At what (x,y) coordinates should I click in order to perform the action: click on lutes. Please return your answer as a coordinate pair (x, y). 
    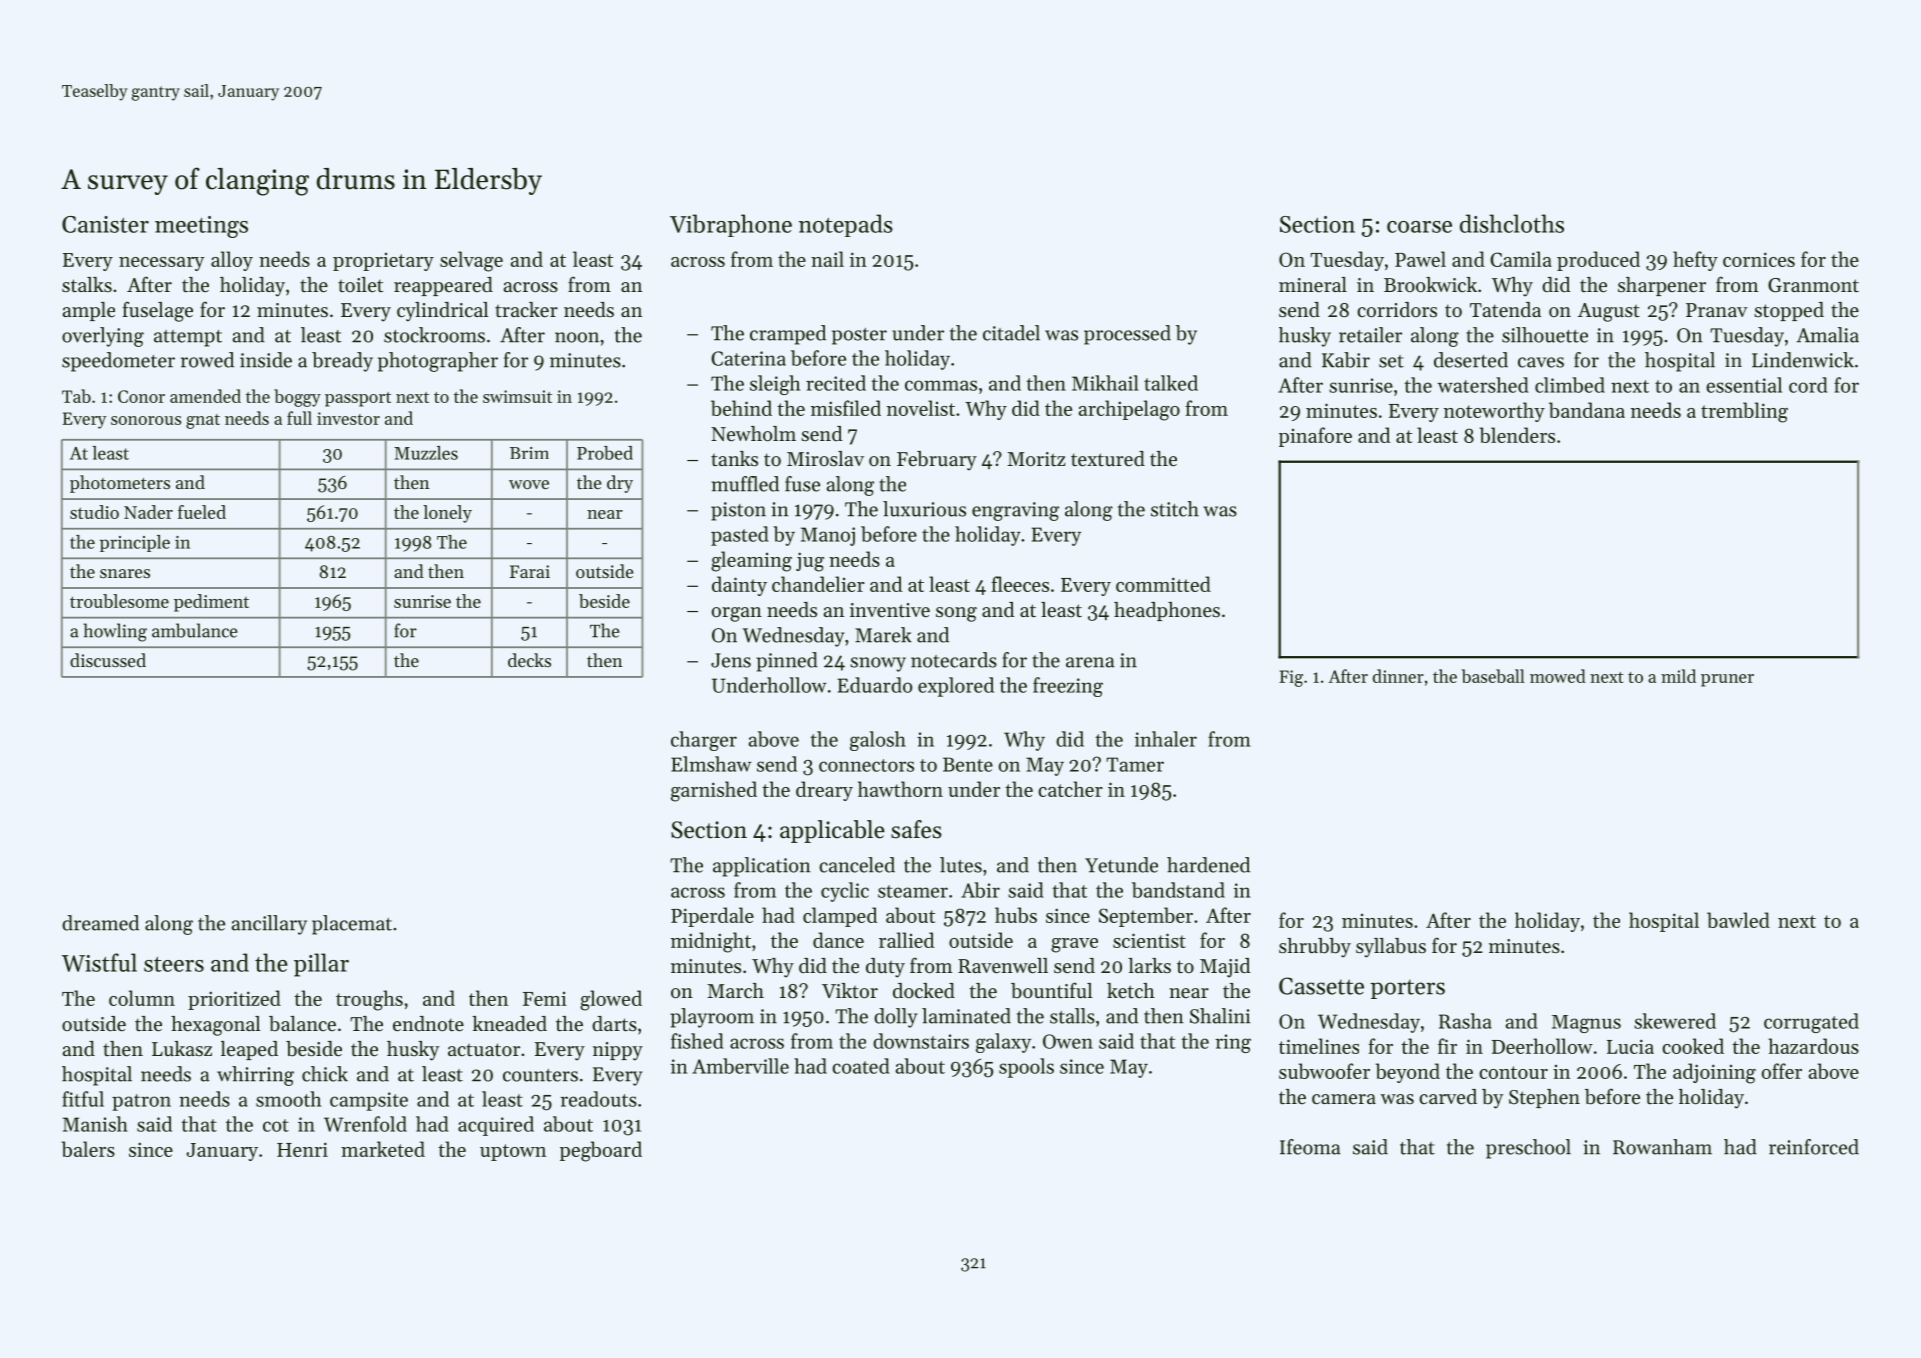
    Looking at the image, I should click on (961, 865).
